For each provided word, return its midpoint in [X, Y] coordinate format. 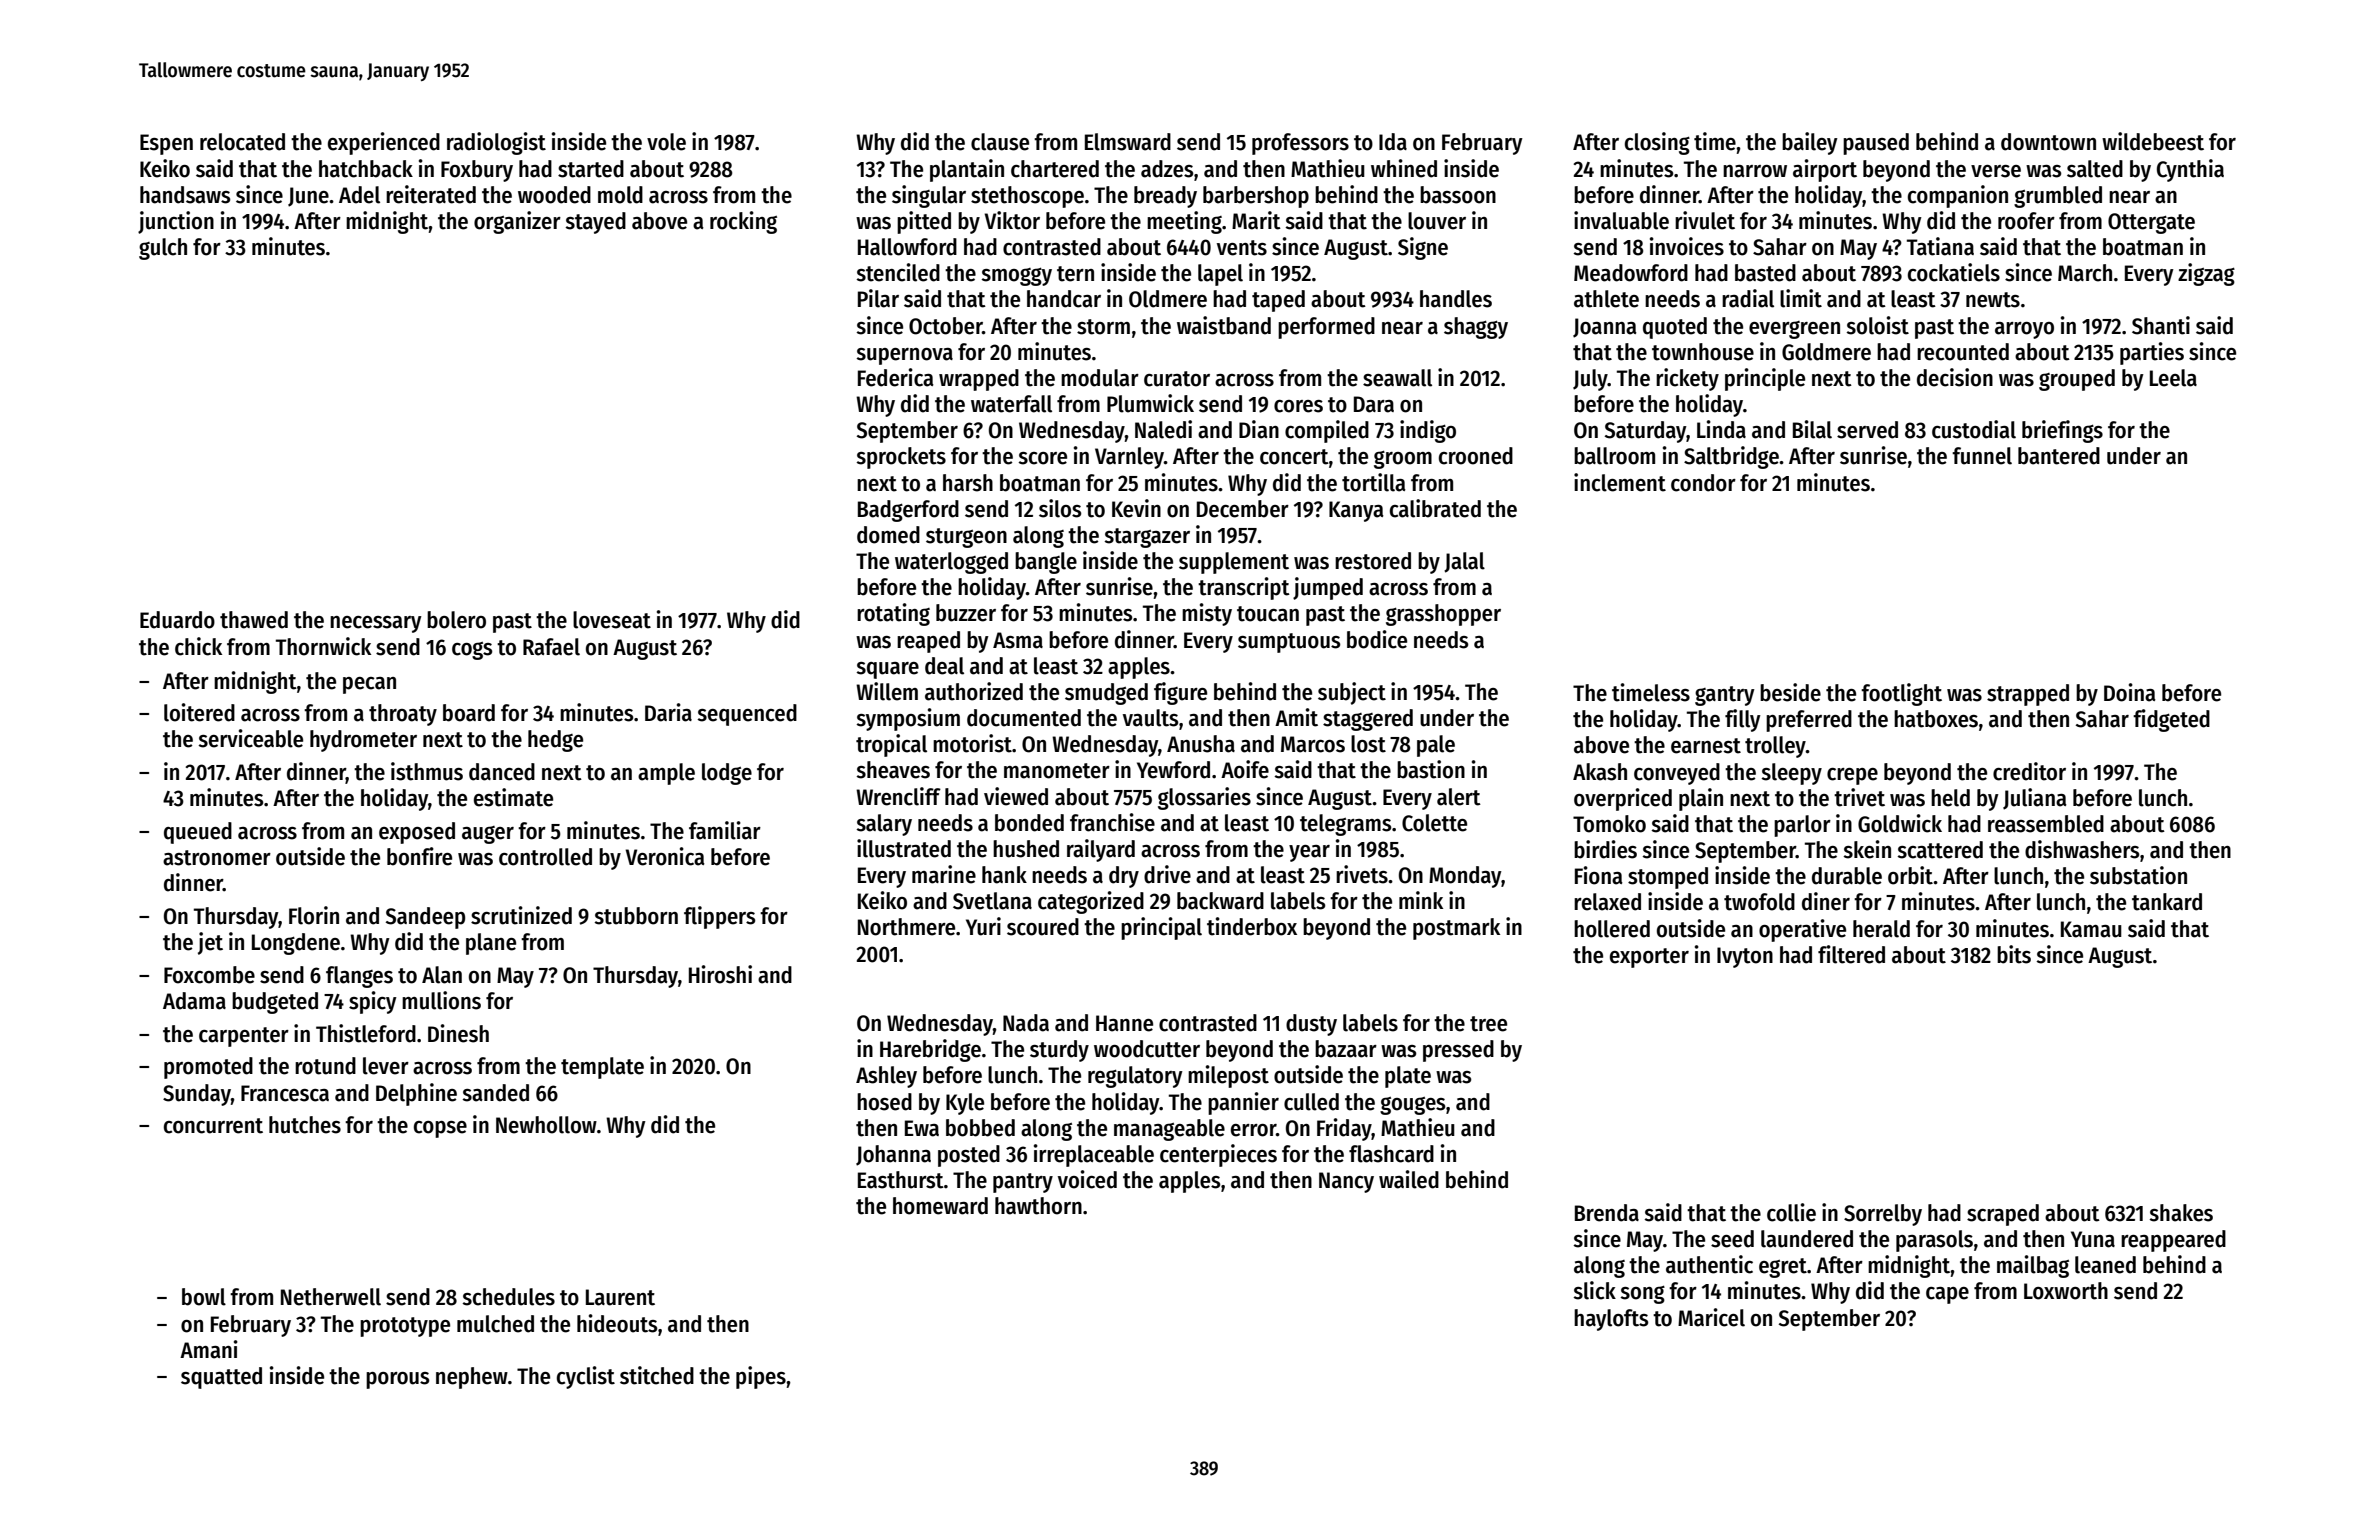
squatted [221, 1378]
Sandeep [425, 918]
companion [1958, 196]
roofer [2026, 221]
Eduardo [177, 620]
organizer [517, 222]
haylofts [1611, 1320]
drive [1167, 874]
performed [1326, 328]
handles [1456, 299]
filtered [1851, 954]
